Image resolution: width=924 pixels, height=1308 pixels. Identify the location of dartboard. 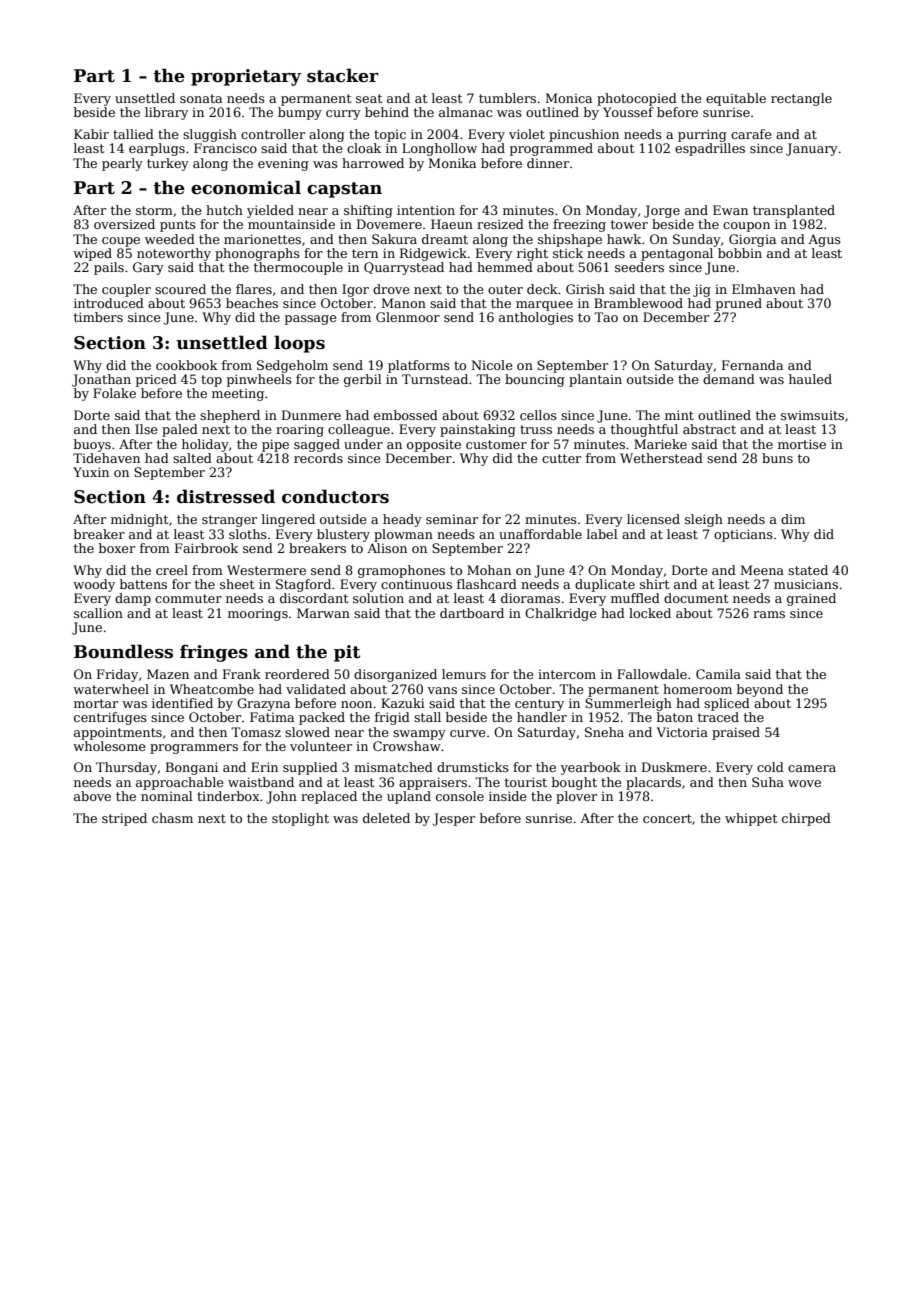
(472, 613).
